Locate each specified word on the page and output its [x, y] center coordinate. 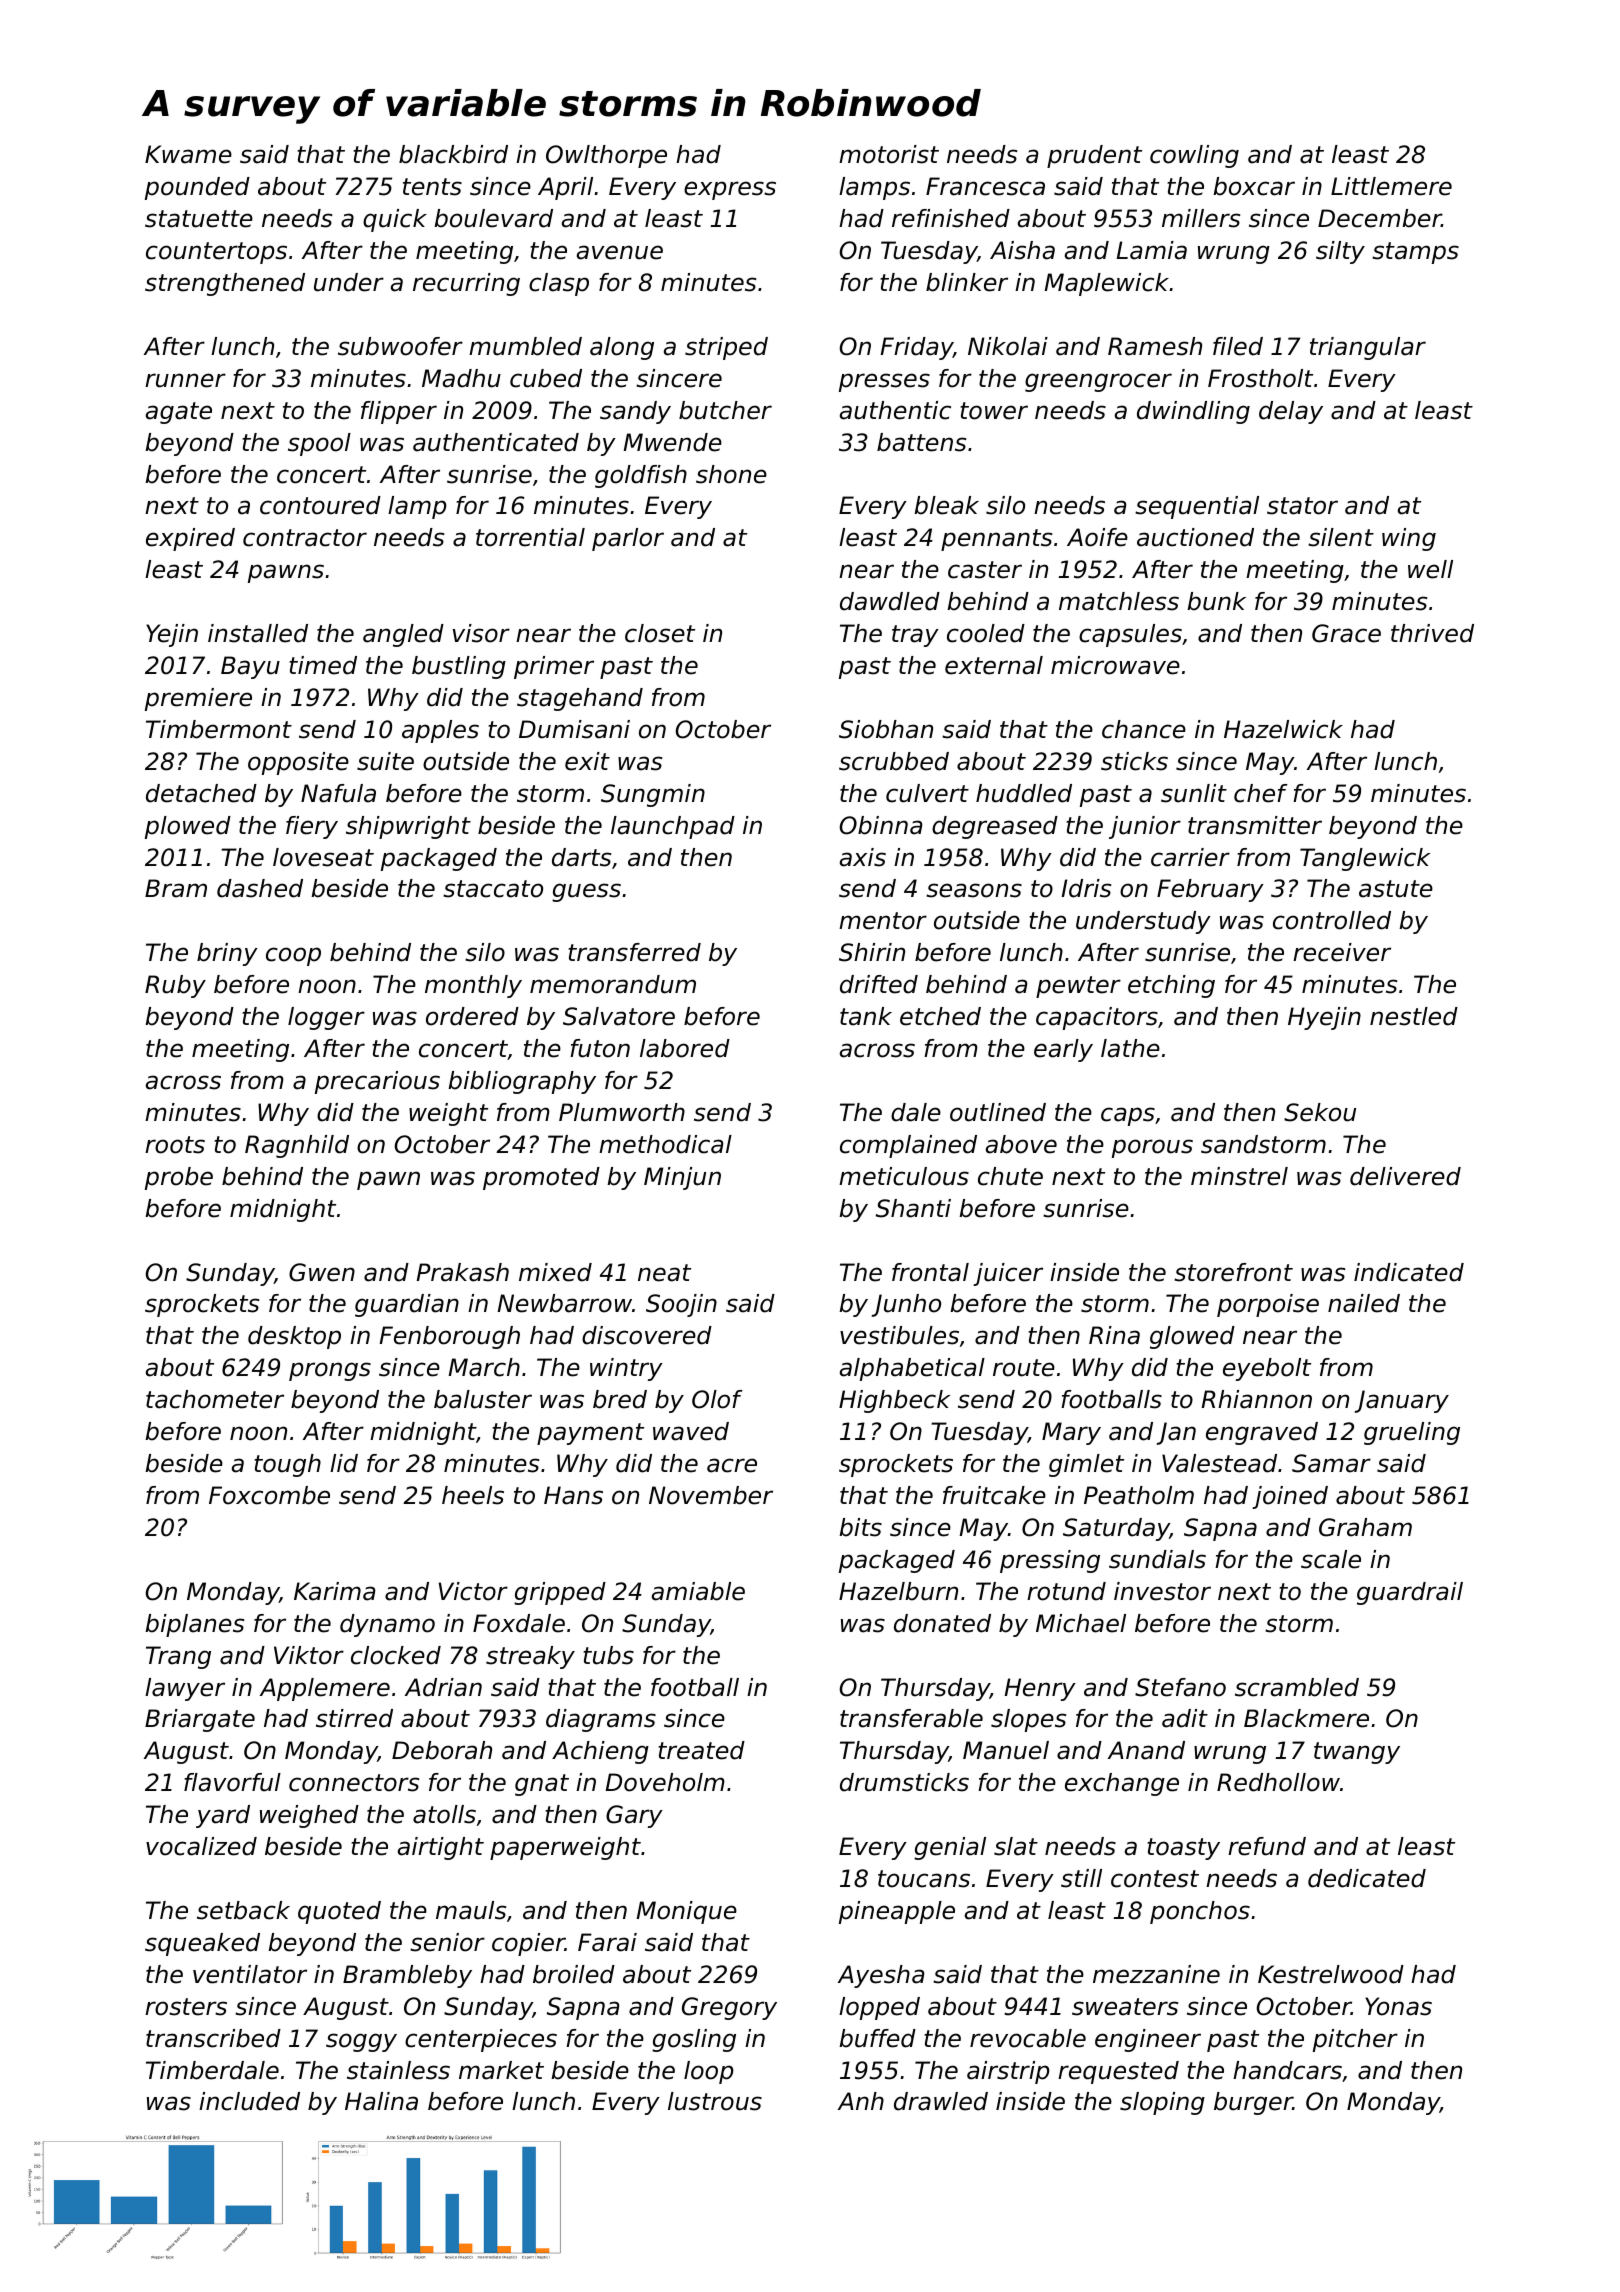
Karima [334, 1591]
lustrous [715, 2101]
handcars [1287, 2070]
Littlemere [1391, 186]
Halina [381, 2101]
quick [395, 220]
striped [726, 348]
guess [586, 892]
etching [1171, 986]
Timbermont [219, 729]
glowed [1192, 1337]
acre [732, 1465]
